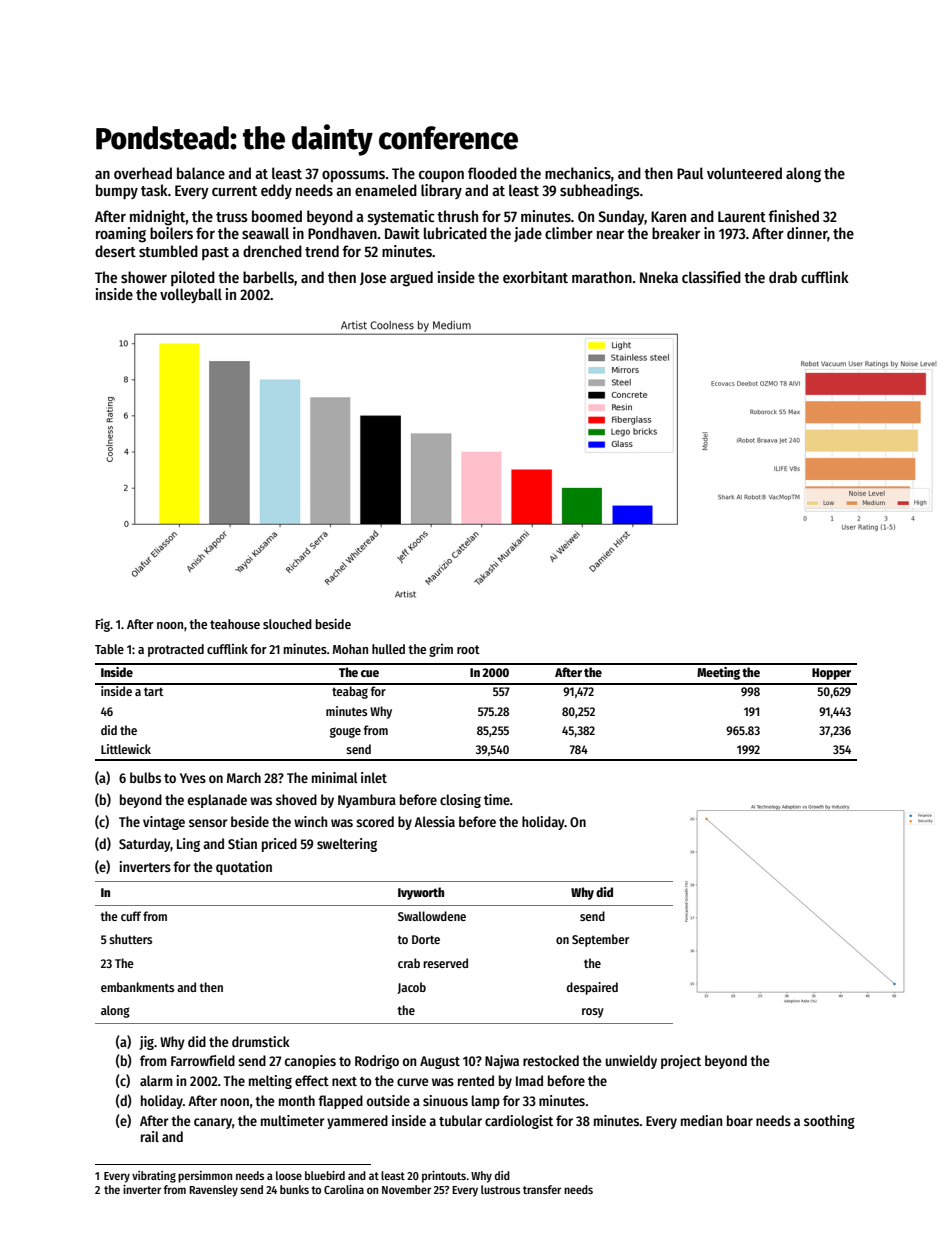  What do you see at coordinates (350, 649) in the screenshot?
I see `Mohan` at bounding box center [350, 649].
